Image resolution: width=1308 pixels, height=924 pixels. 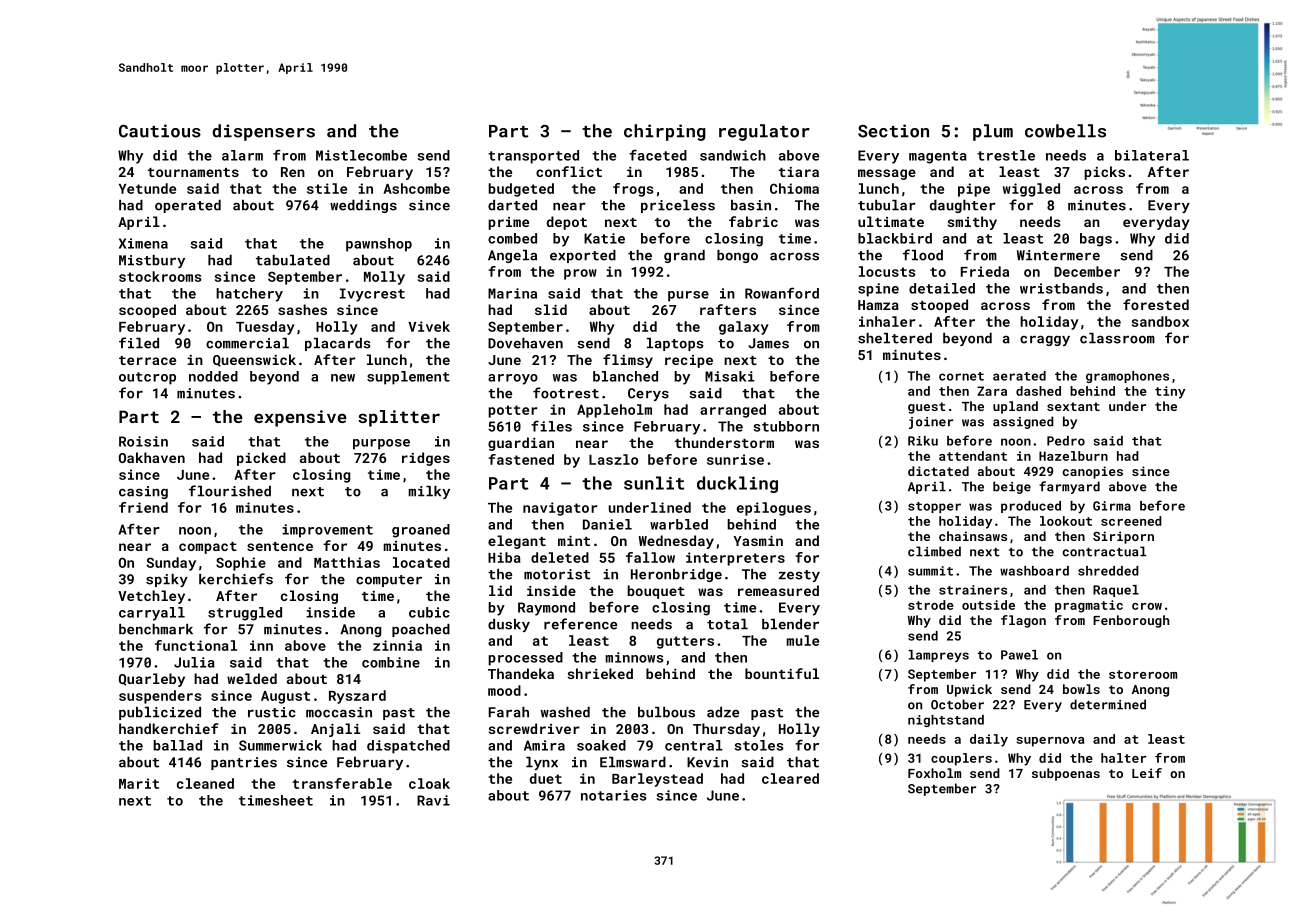 What do you see at coordinates (1160, 321) in the image?
I see `sandbox` at bounding box center [1160, 321].
